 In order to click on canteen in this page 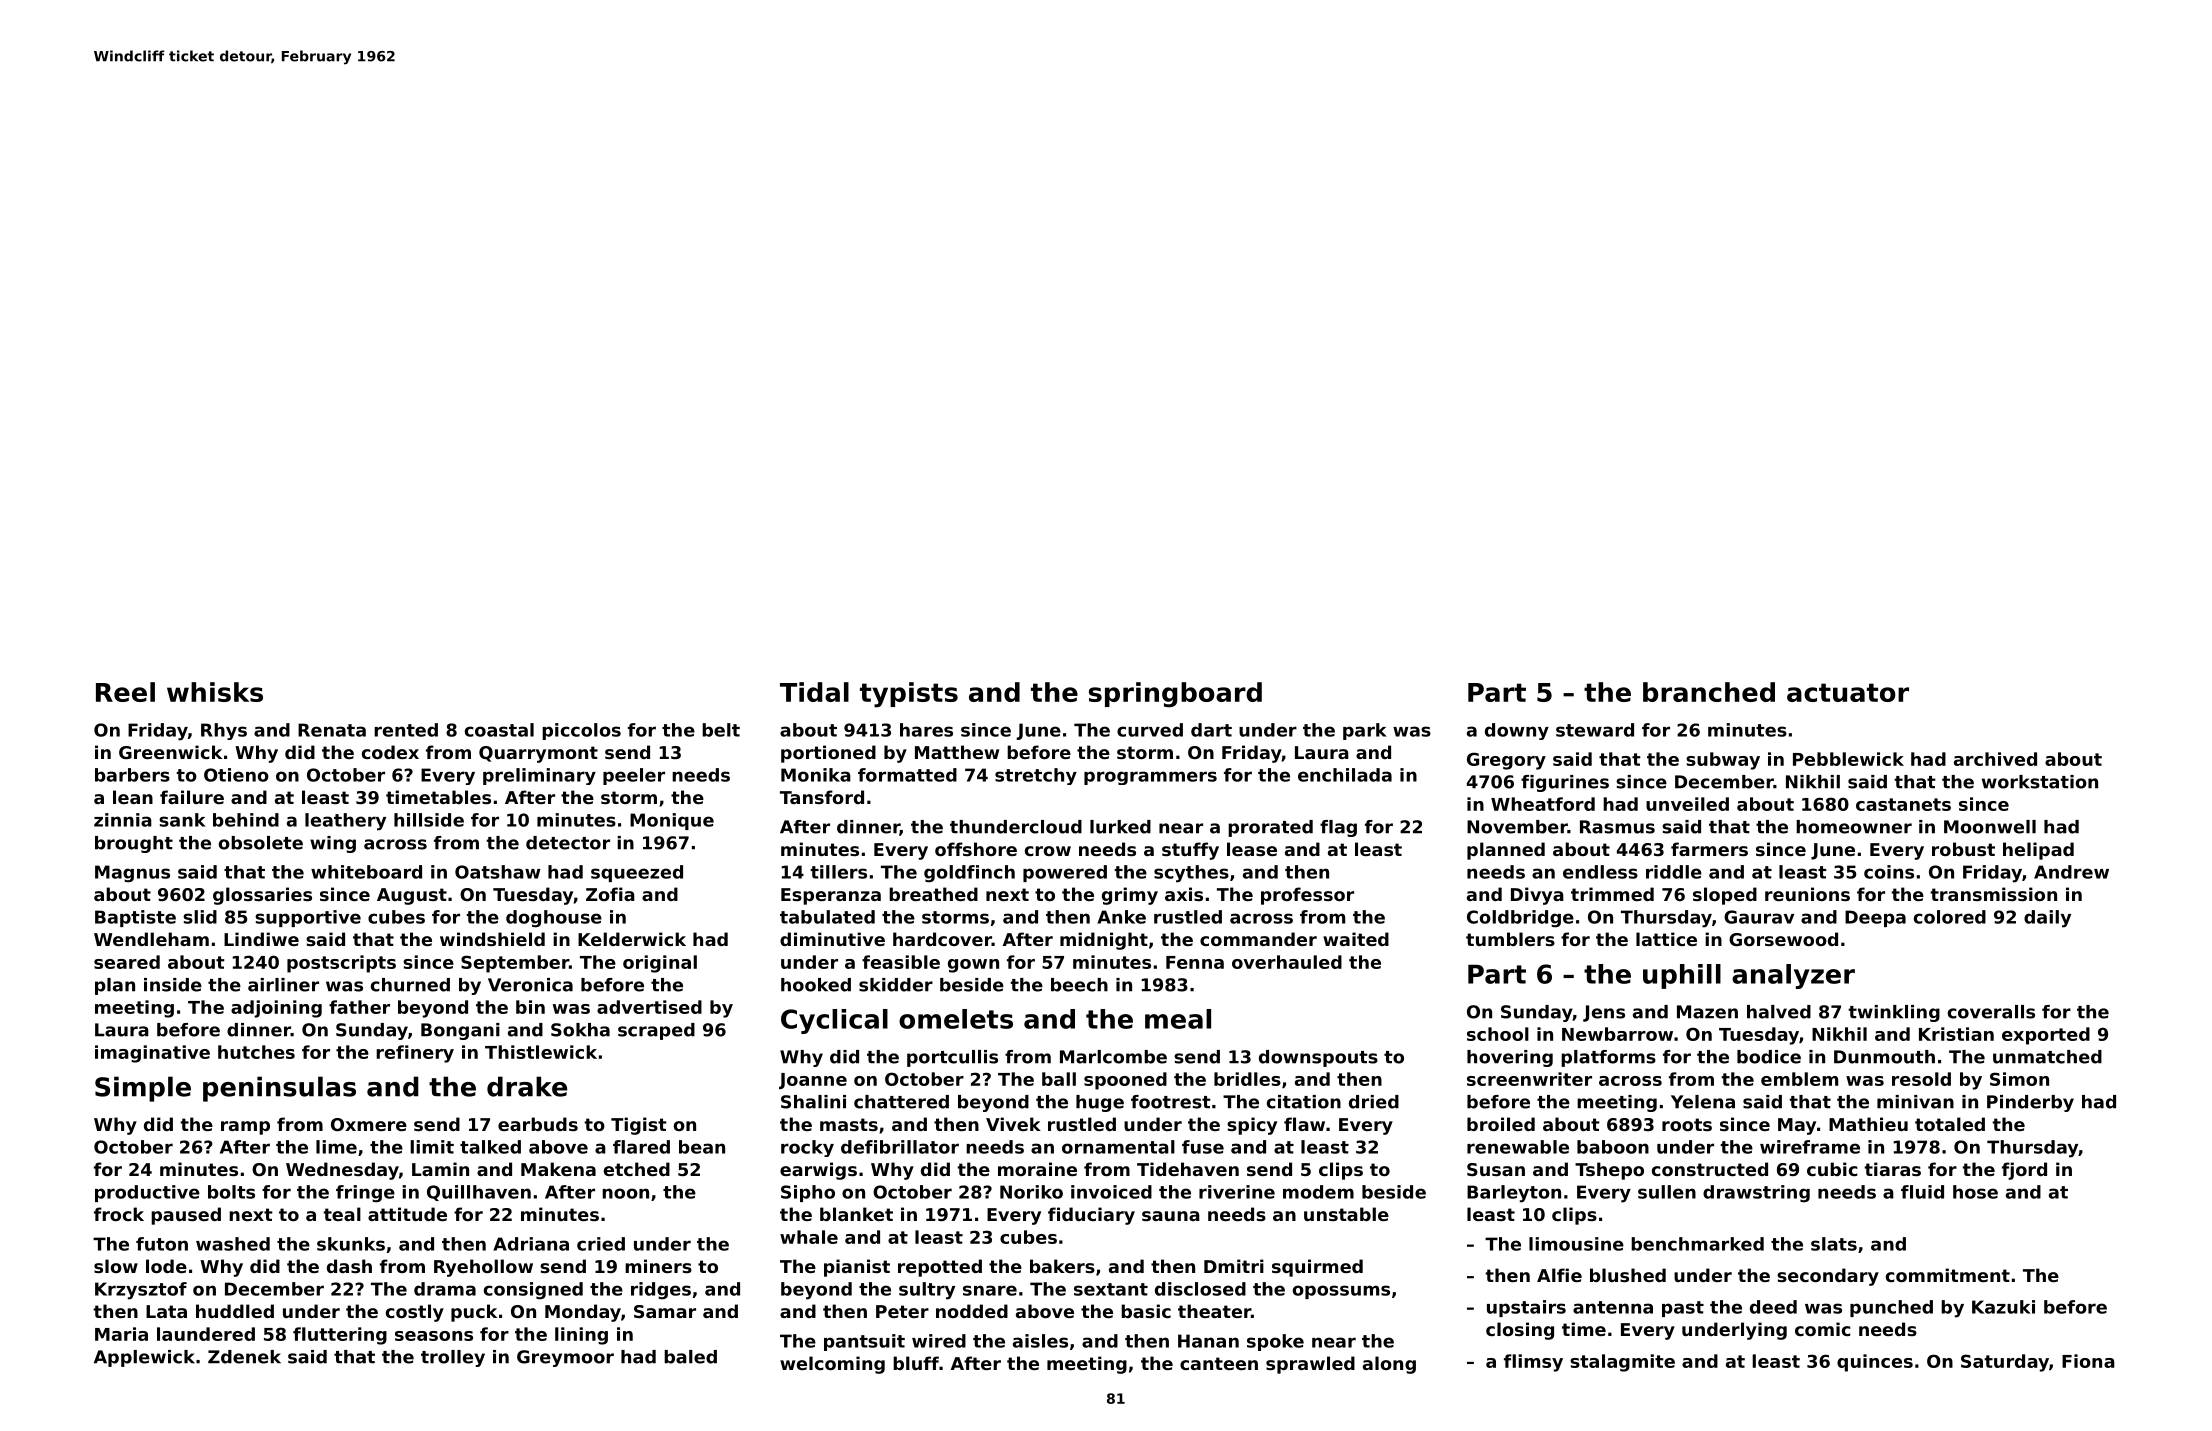, I will do `click(1219, 1363)`.
